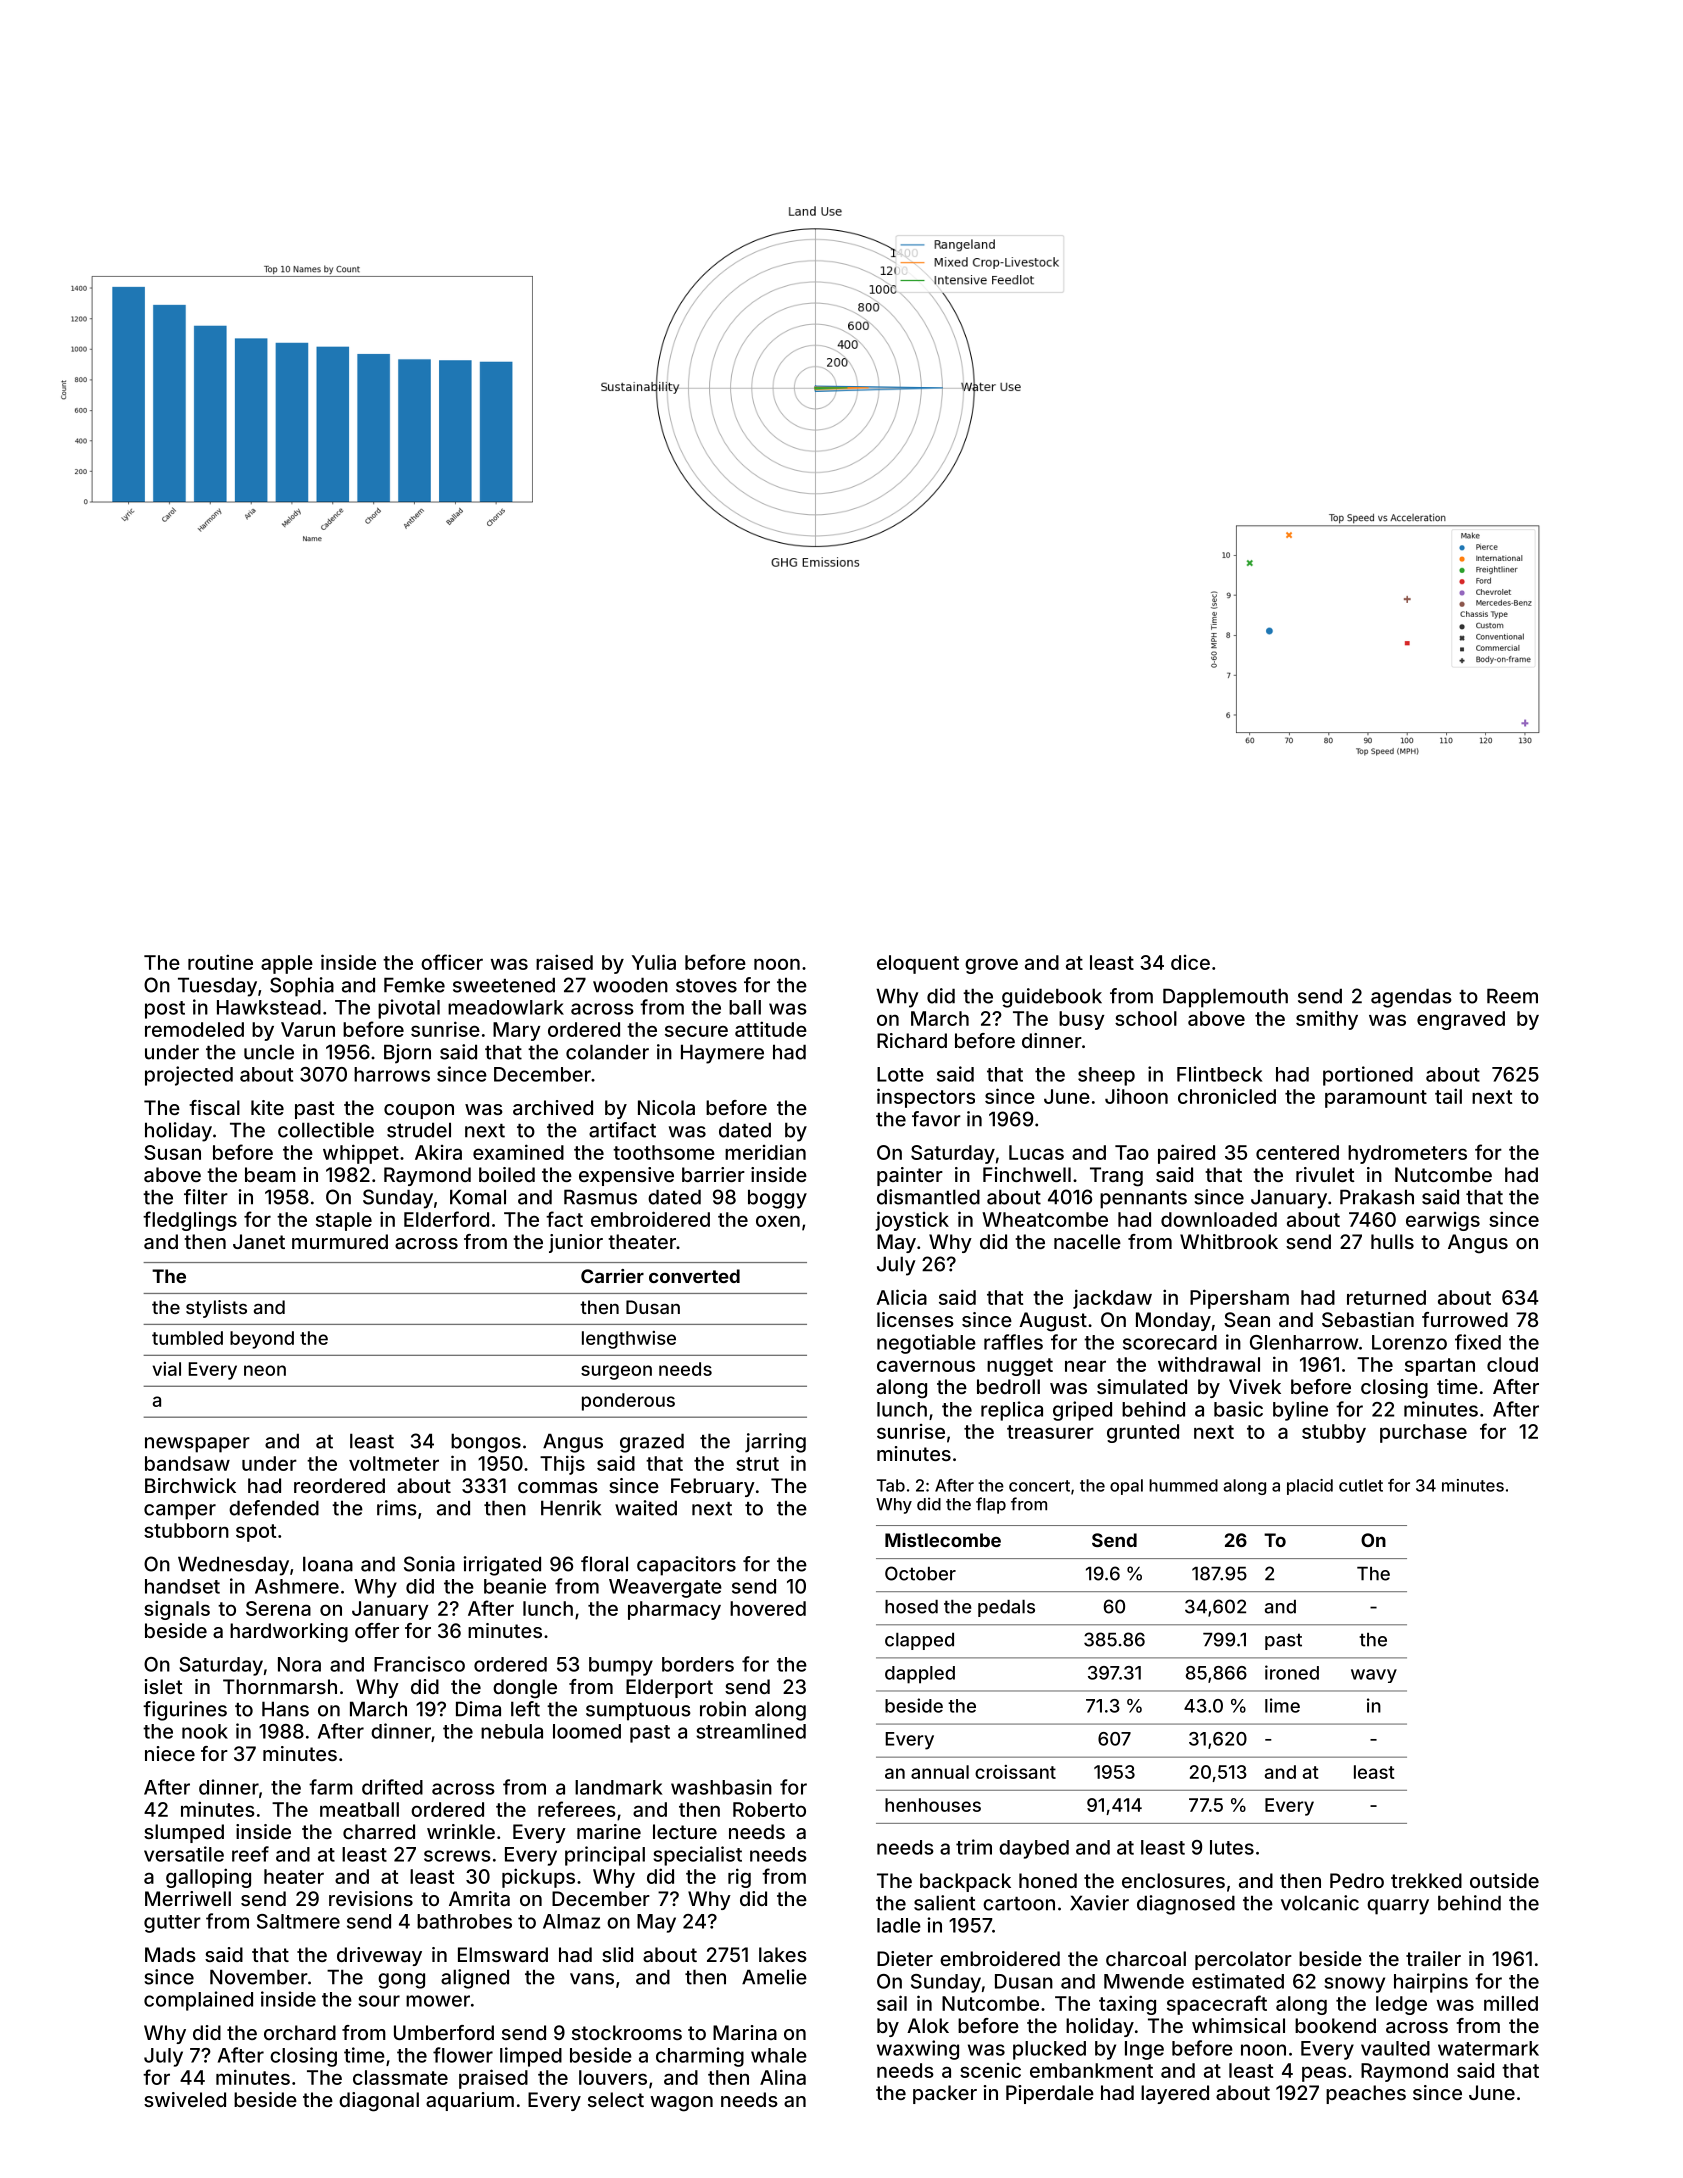 The width and height of the screenshot is (1683, 2178). What do you see at coordinates (361, 1154) in the screenshot?
I see `whippet` at bounding box center [361, 1154].
